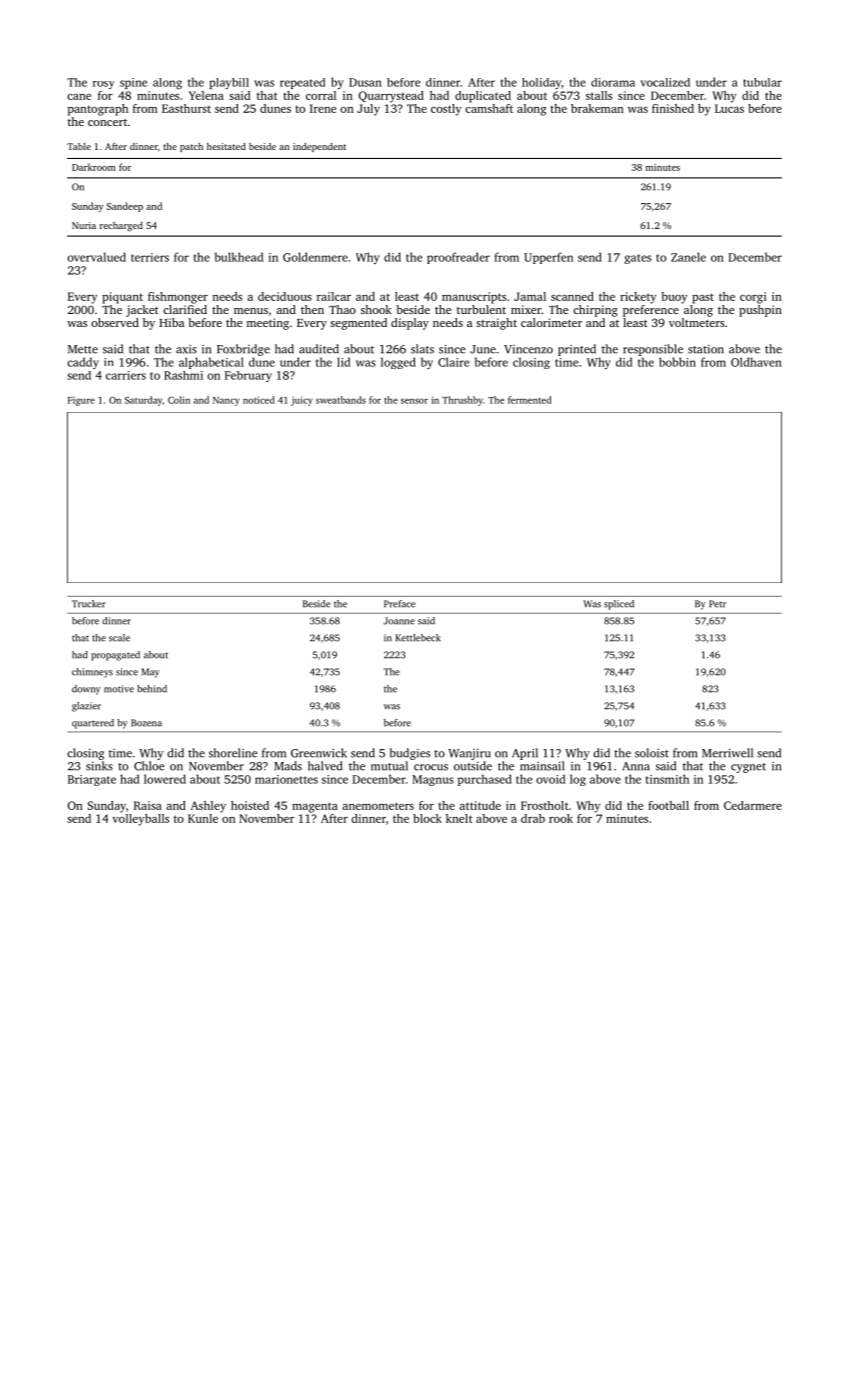  Describe the element at coordinates (674, 298) in the page. I see `buoy` at that location.
